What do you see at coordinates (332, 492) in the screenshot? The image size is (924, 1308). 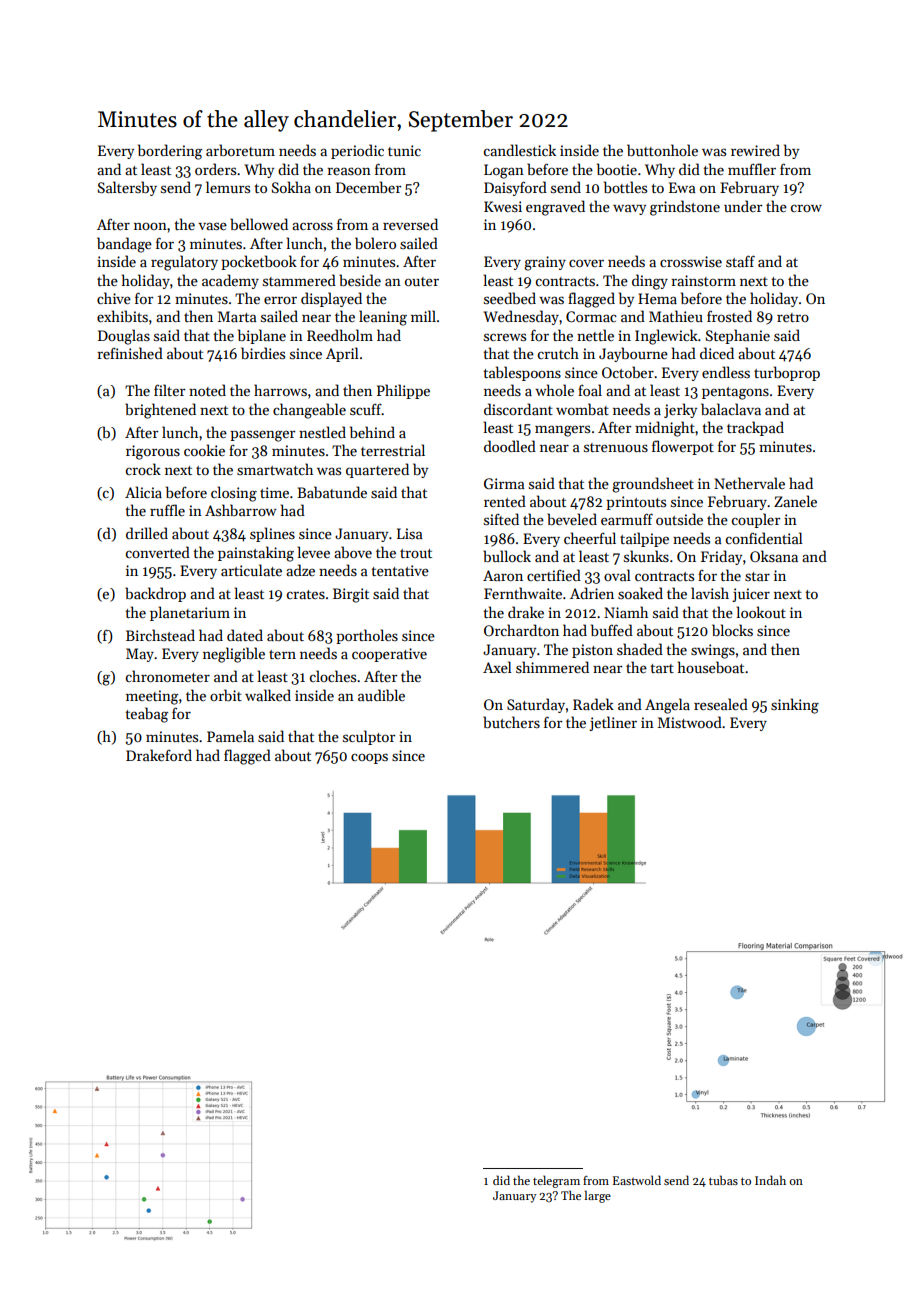 I see `Babatunde` at bounding box center [332, 492].
